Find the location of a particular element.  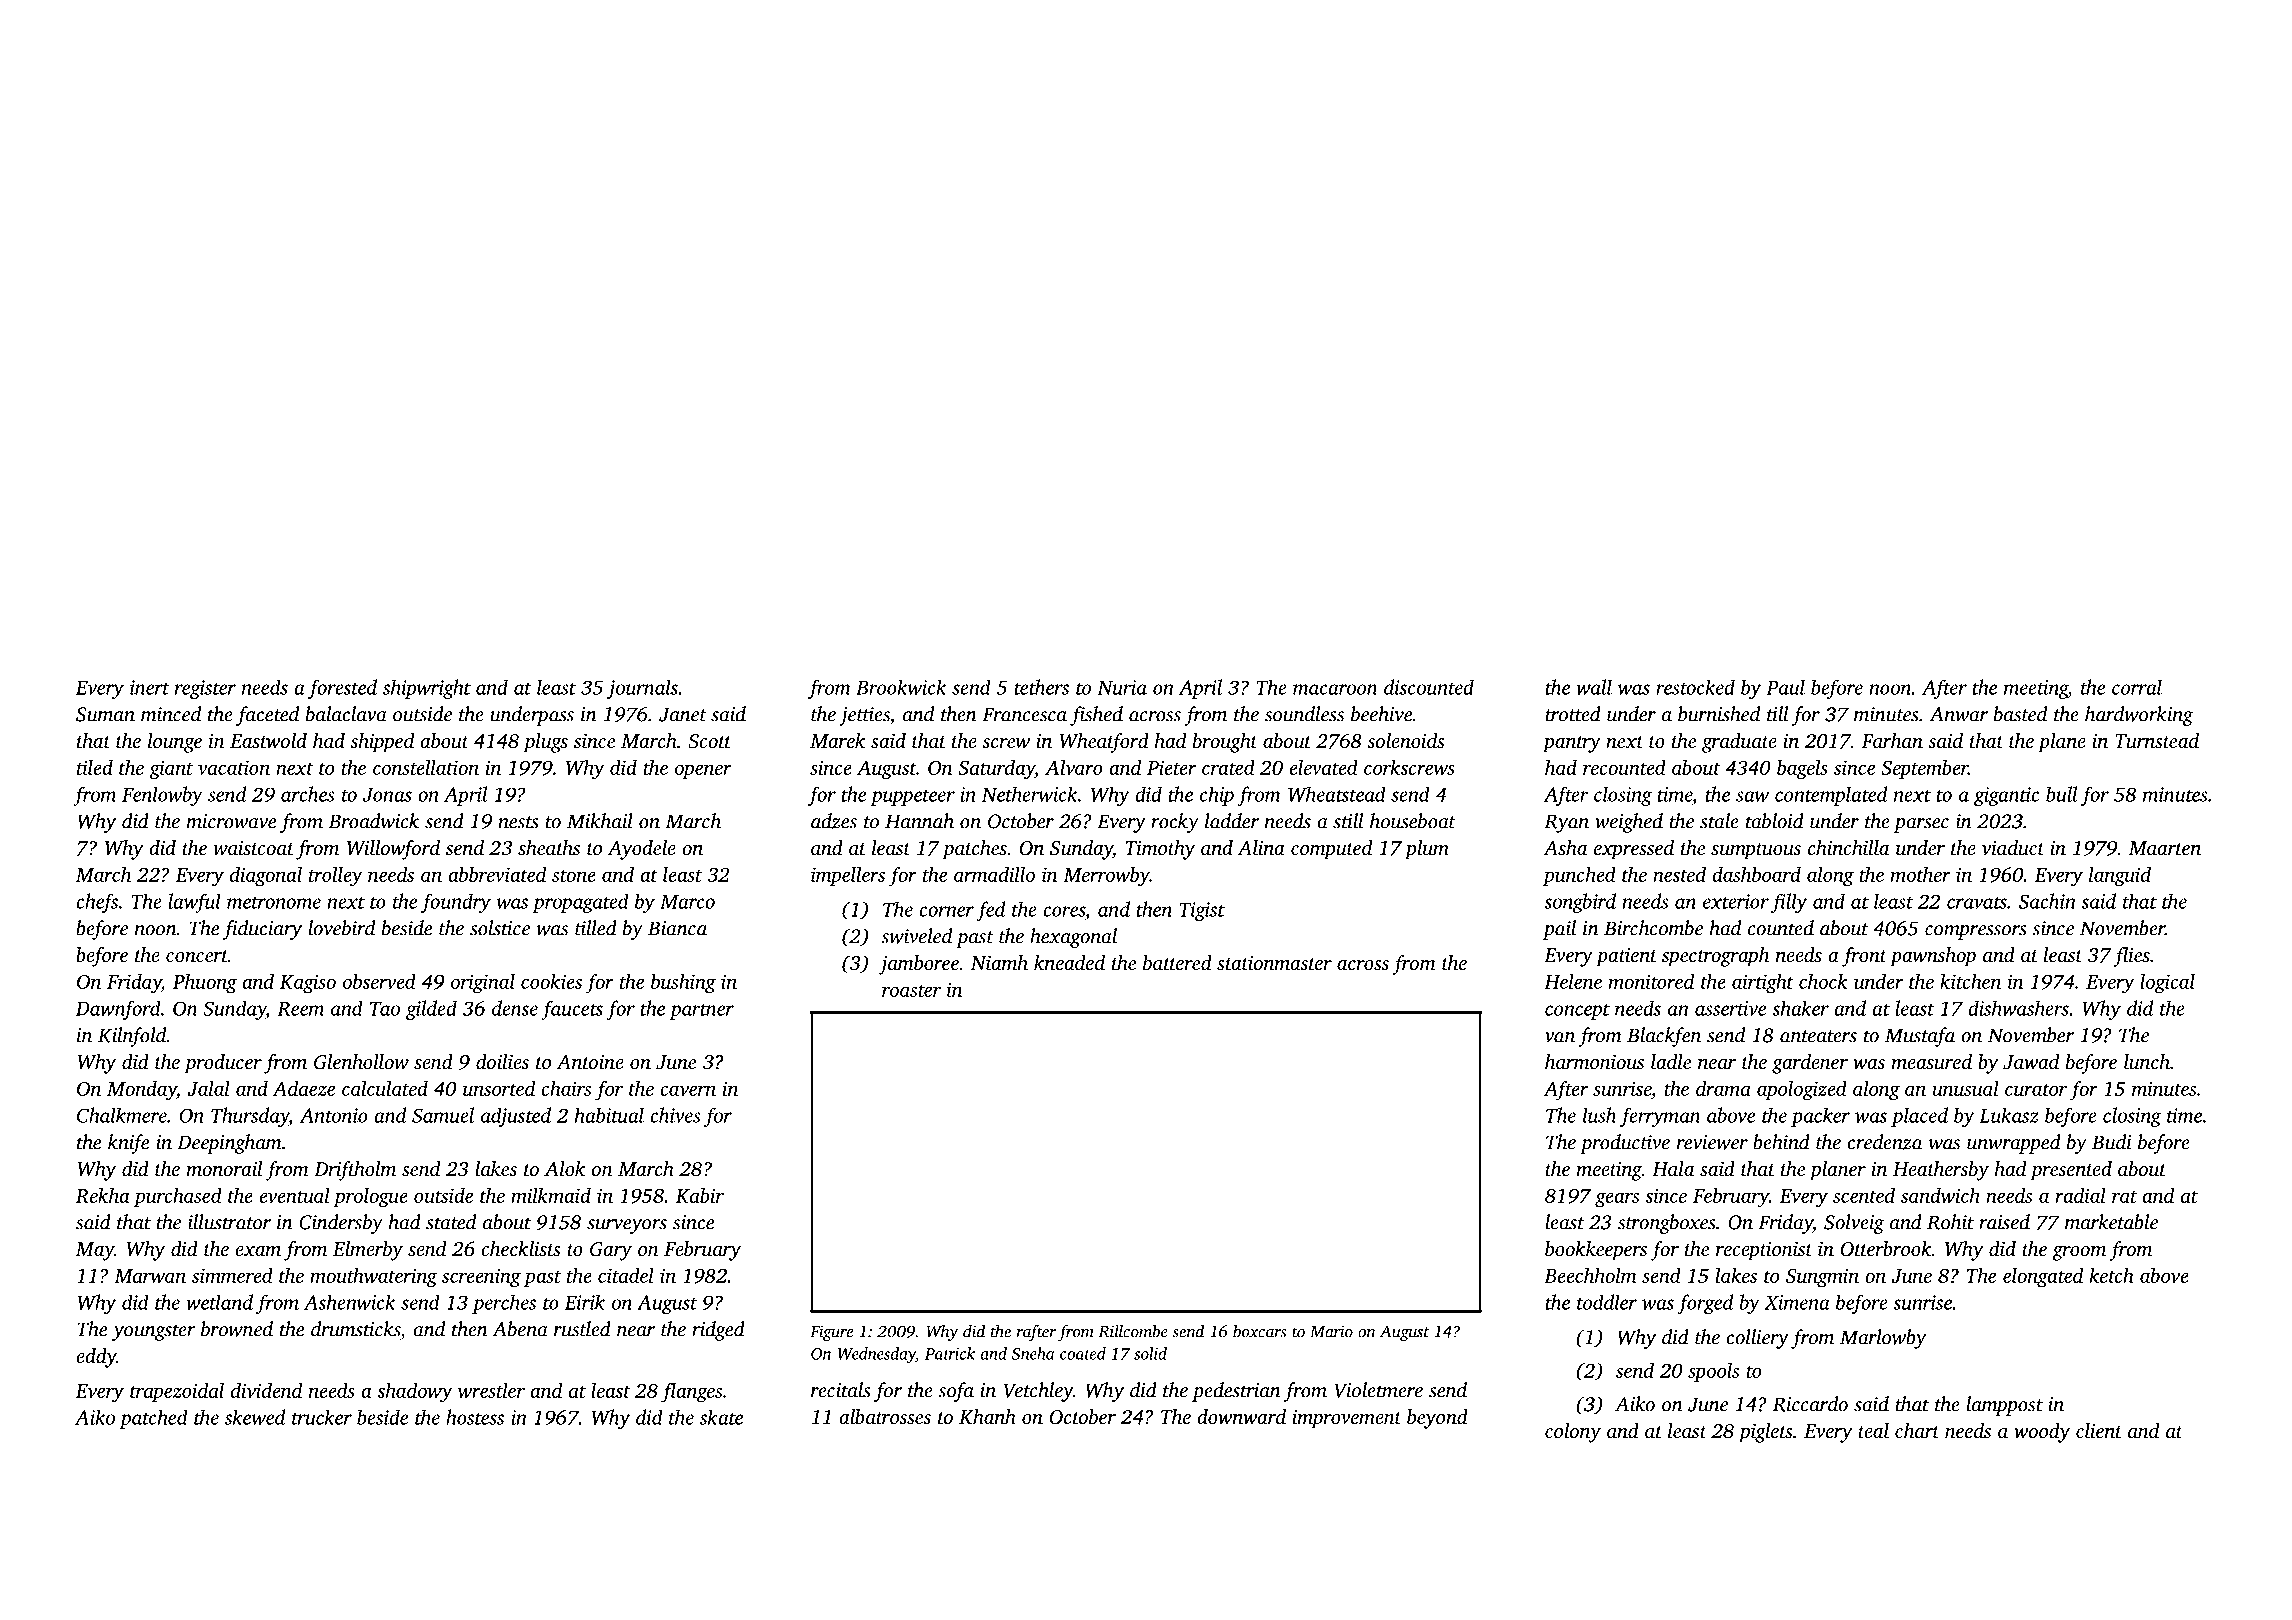

Kabir is located at coordinates (700, 1195).
